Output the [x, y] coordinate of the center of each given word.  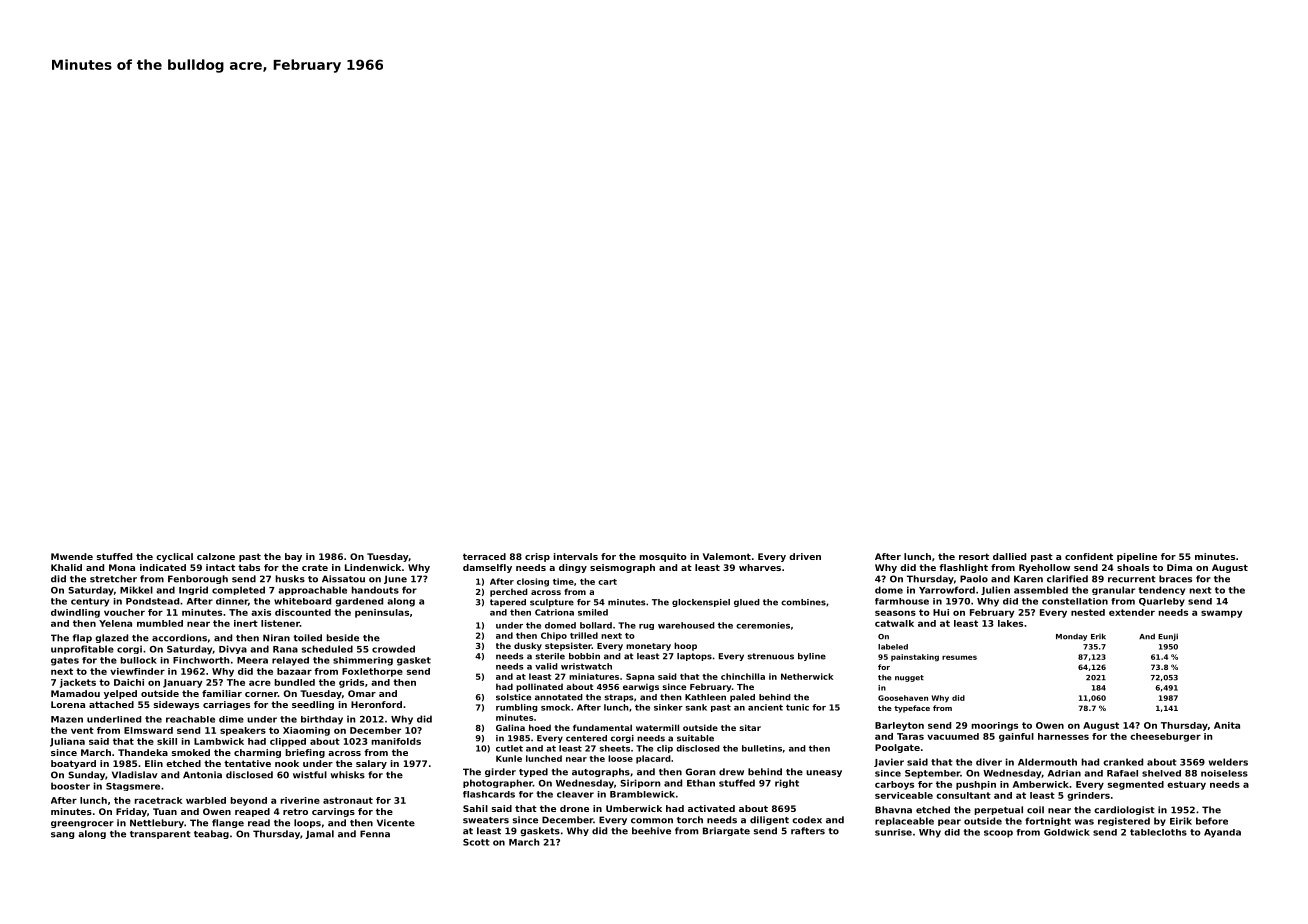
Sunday [86, 775]
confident [1089, 556]
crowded [393, 649]
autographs [601, 772]
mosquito [663, 557]
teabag [211, 834]
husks [290, 579]
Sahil [475, 808]
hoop [685, 646]
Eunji [1168, 637]
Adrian [1064, 773]
